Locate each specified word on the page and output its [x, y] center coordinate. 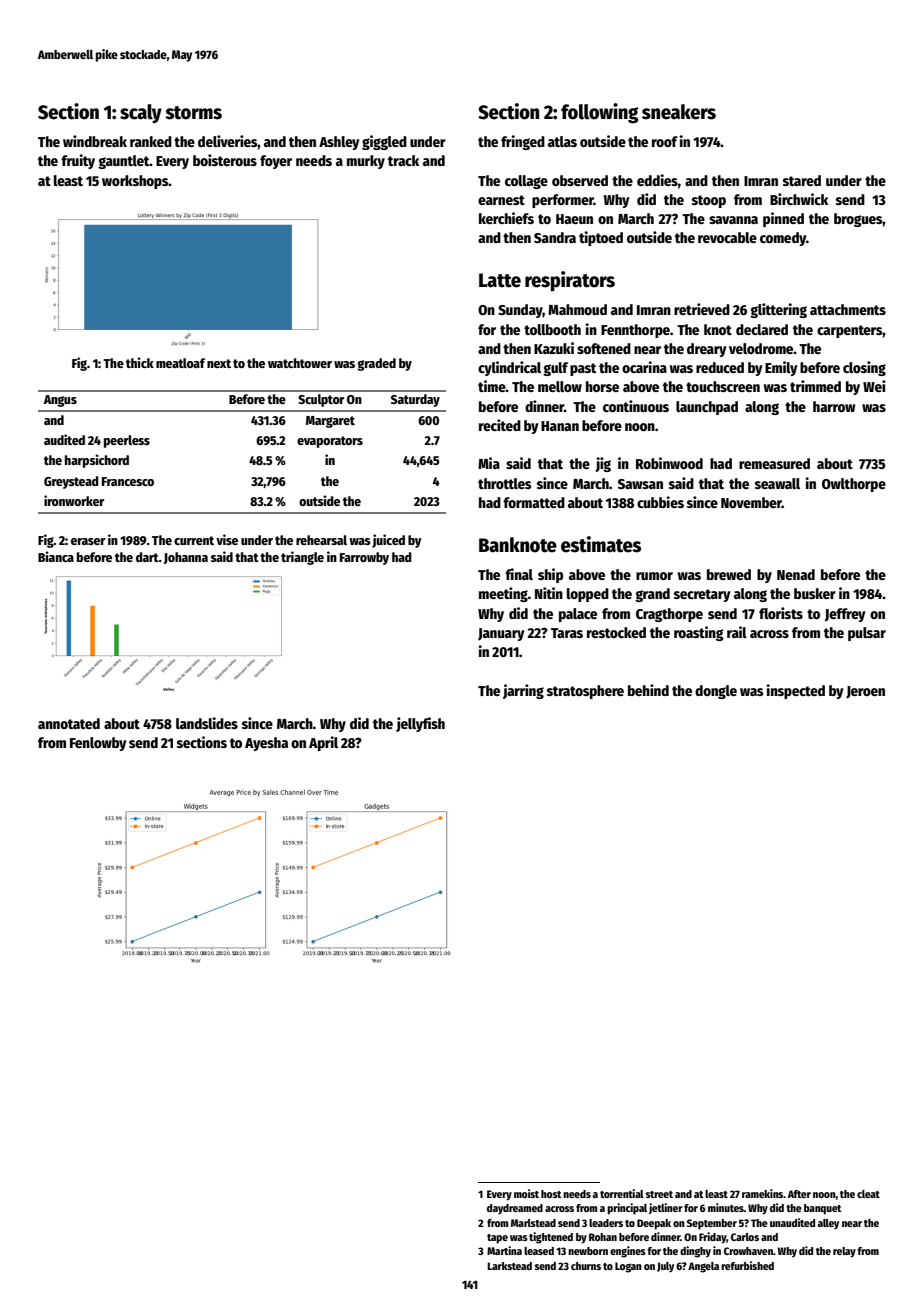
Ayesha [266, 744]
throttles [505, 483]
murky [366, 162]
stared [802, 180]
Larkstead [509, 1266]
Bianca [56, 556]
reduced [720, 367]
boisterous [225, 160]
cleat [868, 1194]
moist [526, 1193]
